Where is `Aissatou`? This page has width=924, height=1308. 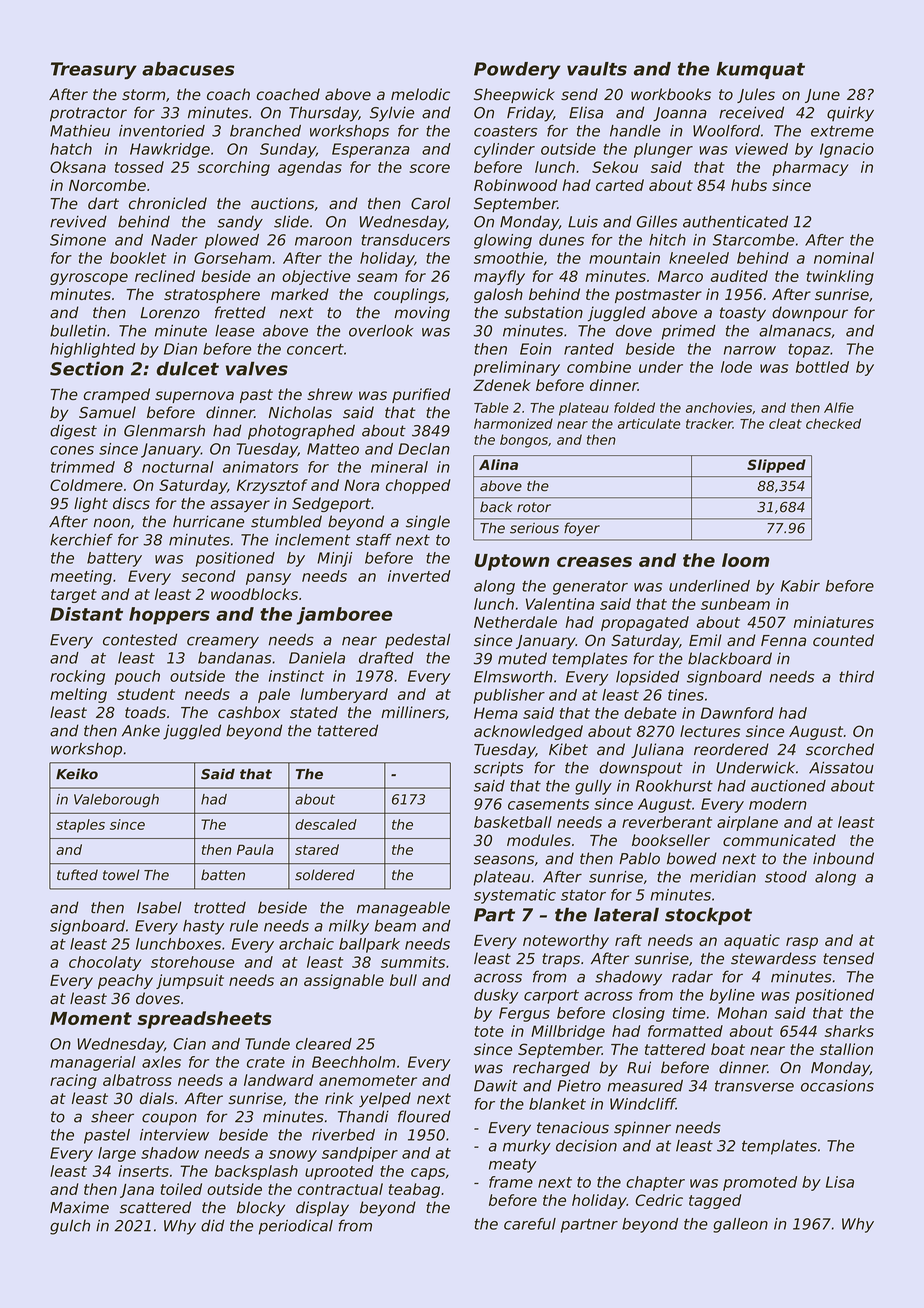
Aissatou is located at coordinates (841, 767).
